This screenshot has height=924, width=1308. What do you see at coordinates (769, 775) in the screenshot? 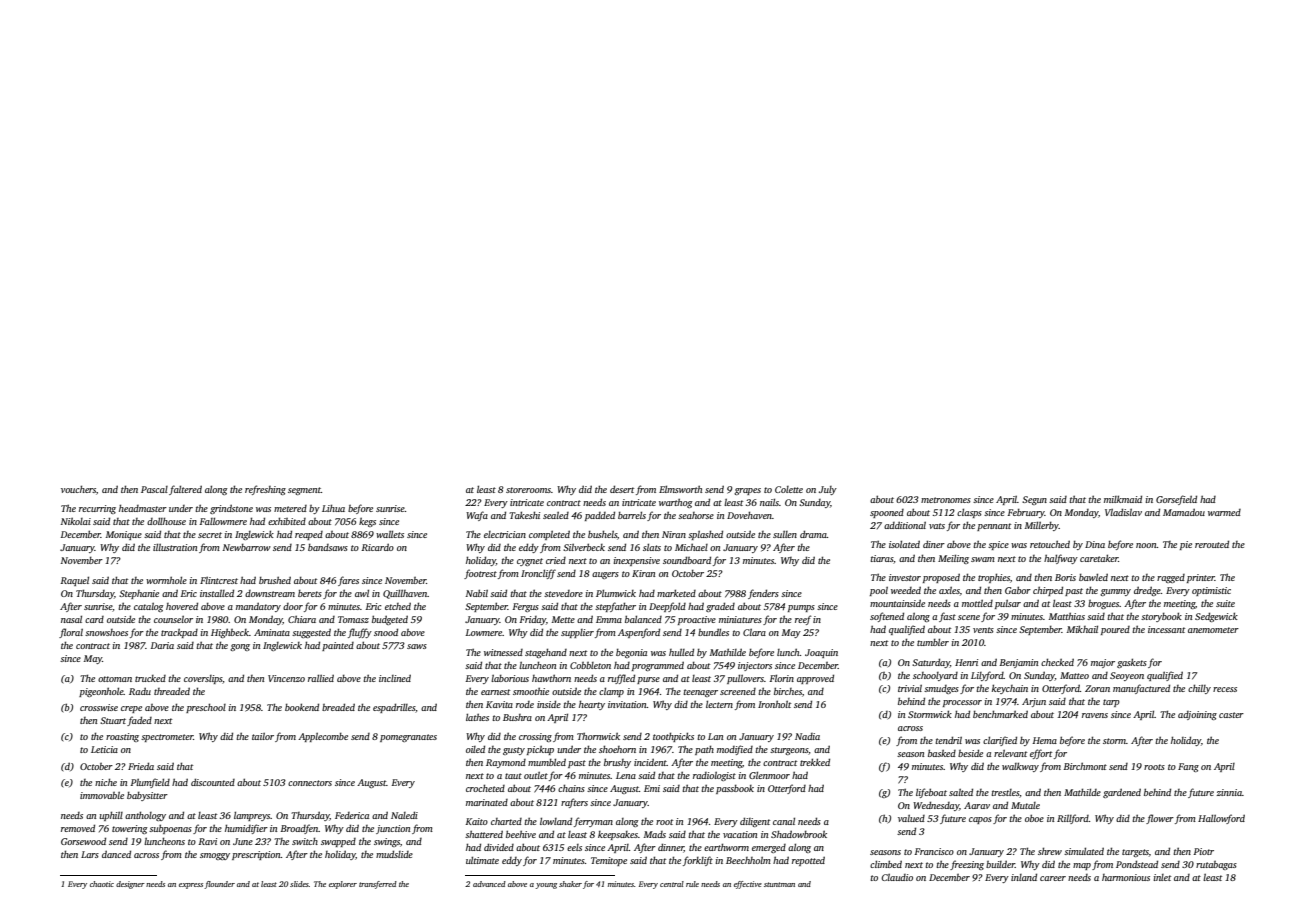
I see `Glenmoor` at bounding box center [769, 775].
